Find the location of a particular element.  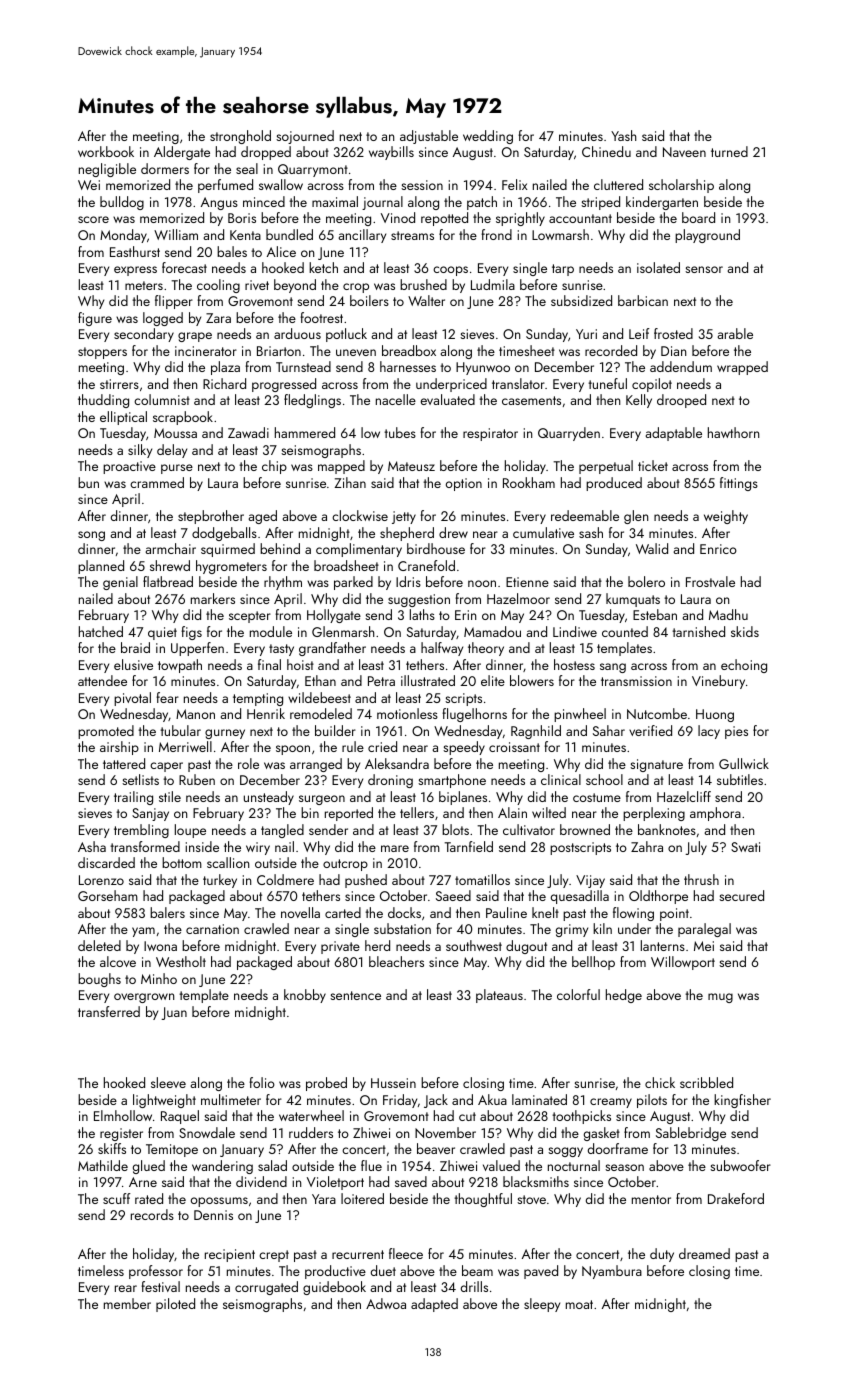

planned is located at coordinates (101, 567).
